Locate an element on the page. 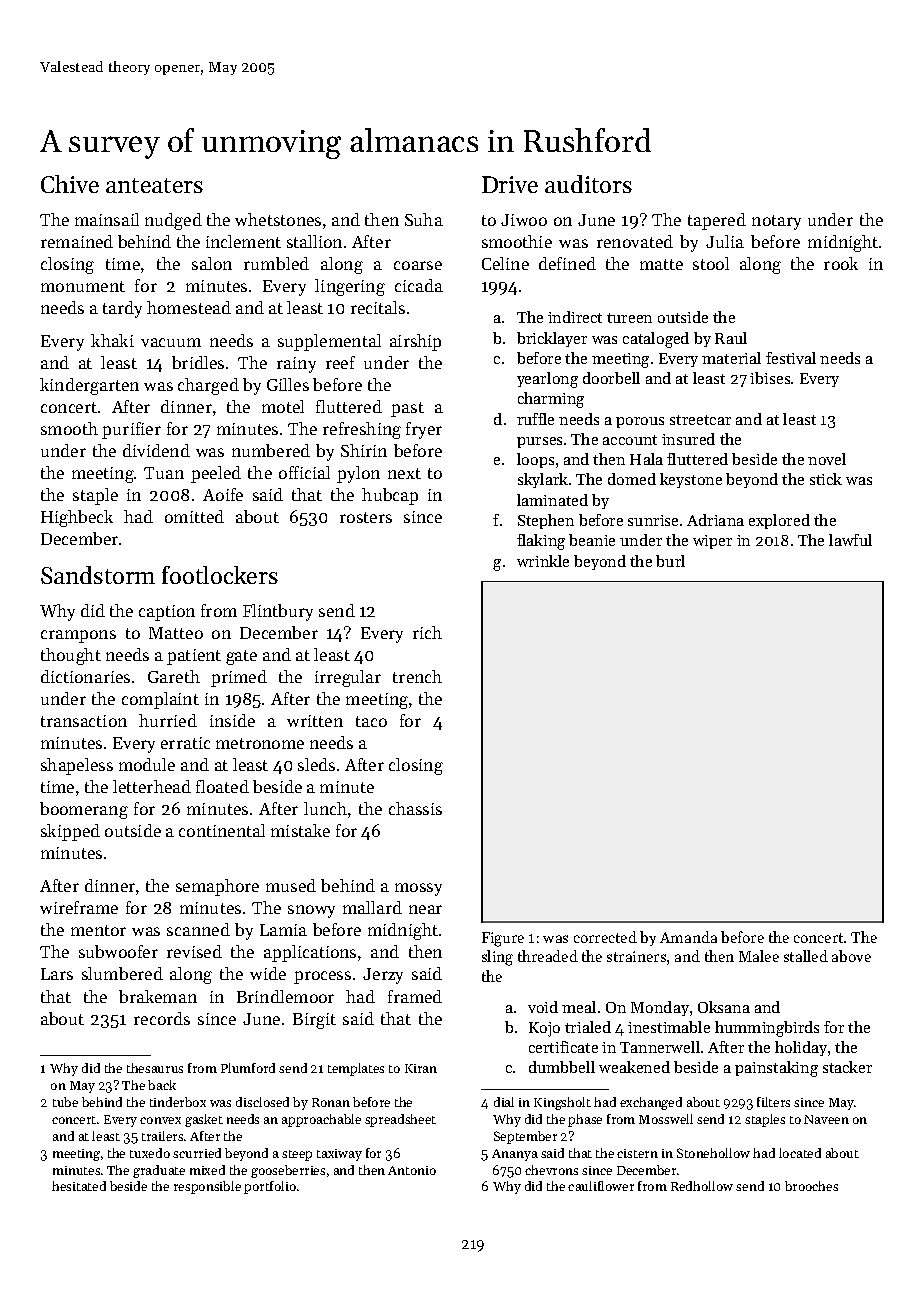 The height and width of the document is (1308, 924). charged is located at coordinates (208, 386).
